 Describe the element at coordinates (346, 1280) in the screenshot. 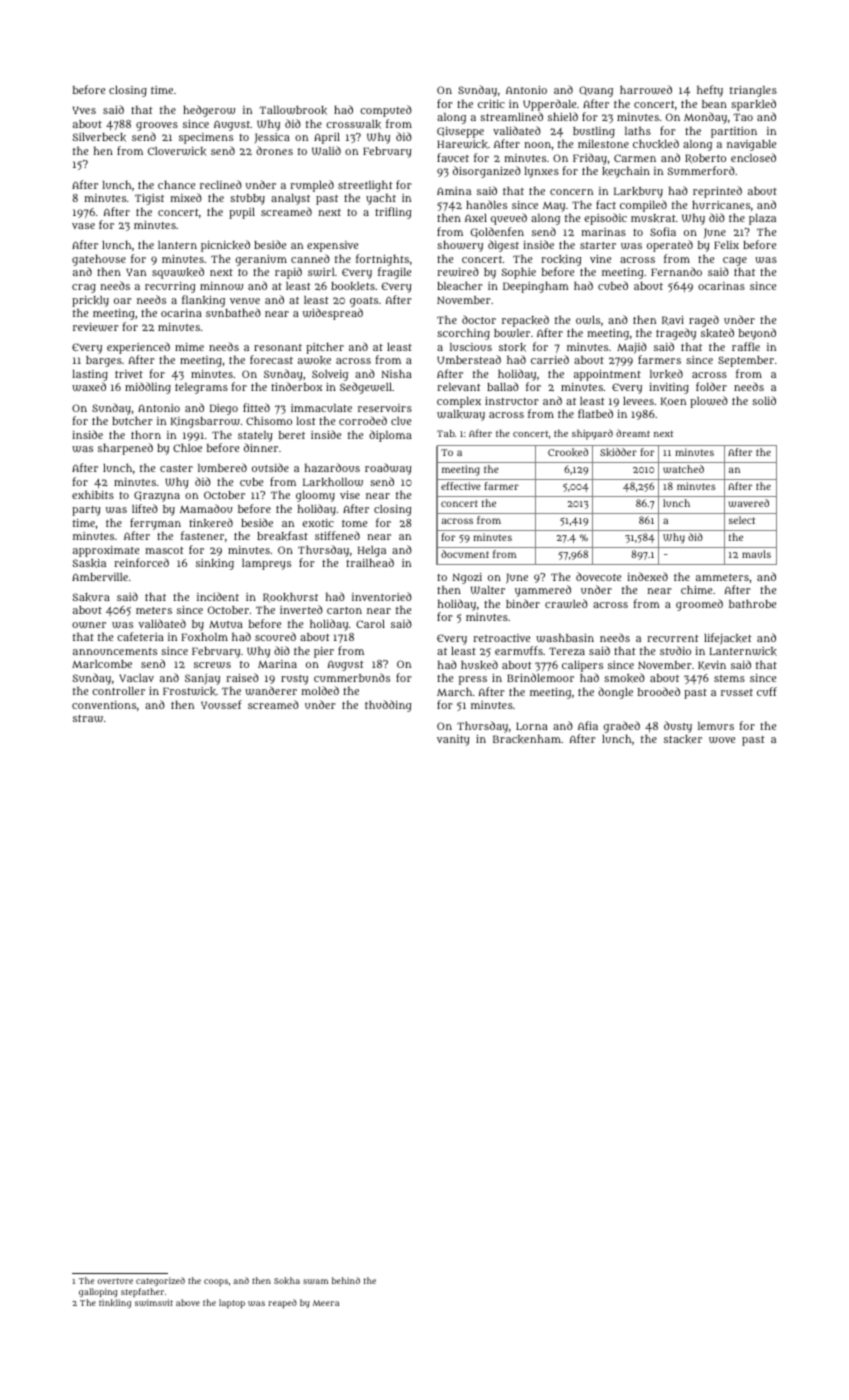

I see `behind` at that location.
